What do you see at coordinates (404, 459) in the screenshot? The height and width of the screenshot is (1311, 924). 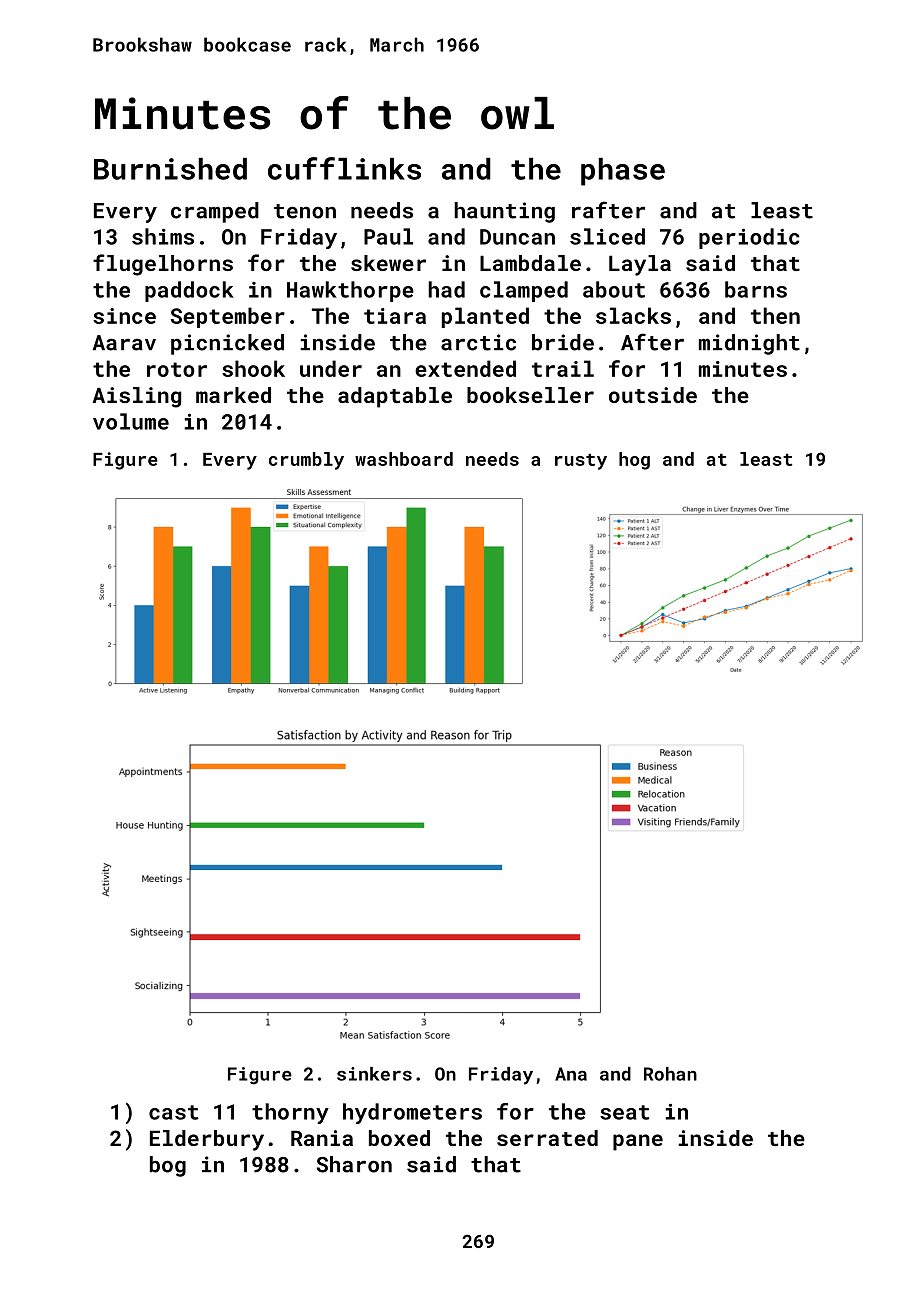 I see `washboard` at bounding box center [404, 459].
